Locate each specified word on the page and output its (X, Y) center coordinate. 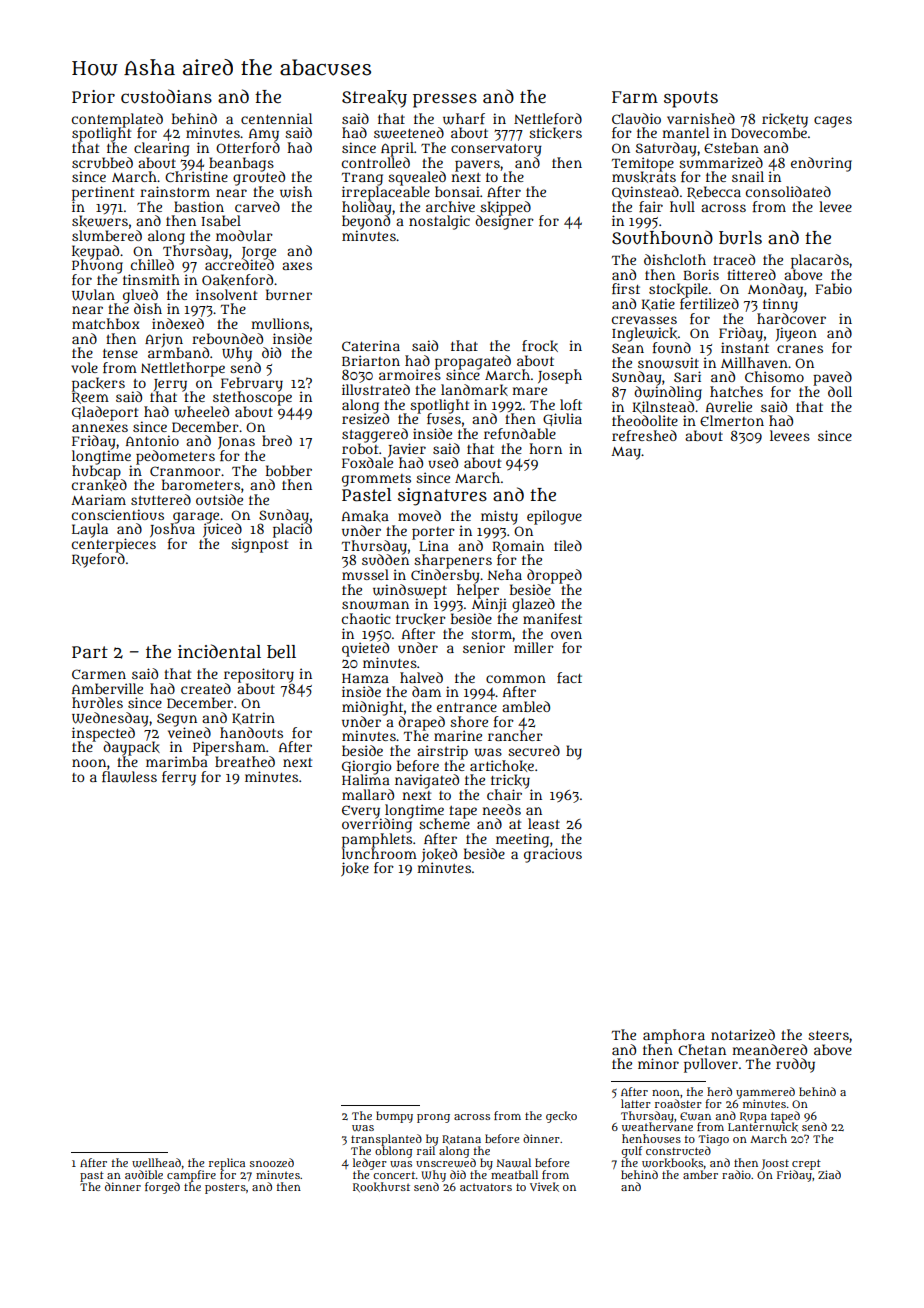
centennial (276, 118)
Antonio (152, 440)
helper (478, 591)
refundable (520, 433)
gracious (553, 855)
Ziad (829, 1174)
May (626, 453)
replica (227, 1164)
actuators (486, 1187)
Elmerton (732, 420)
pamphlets (377, 840)
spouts (691, 99)
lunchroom (379, 853)
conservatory (496, 150)
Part (90, 652)
